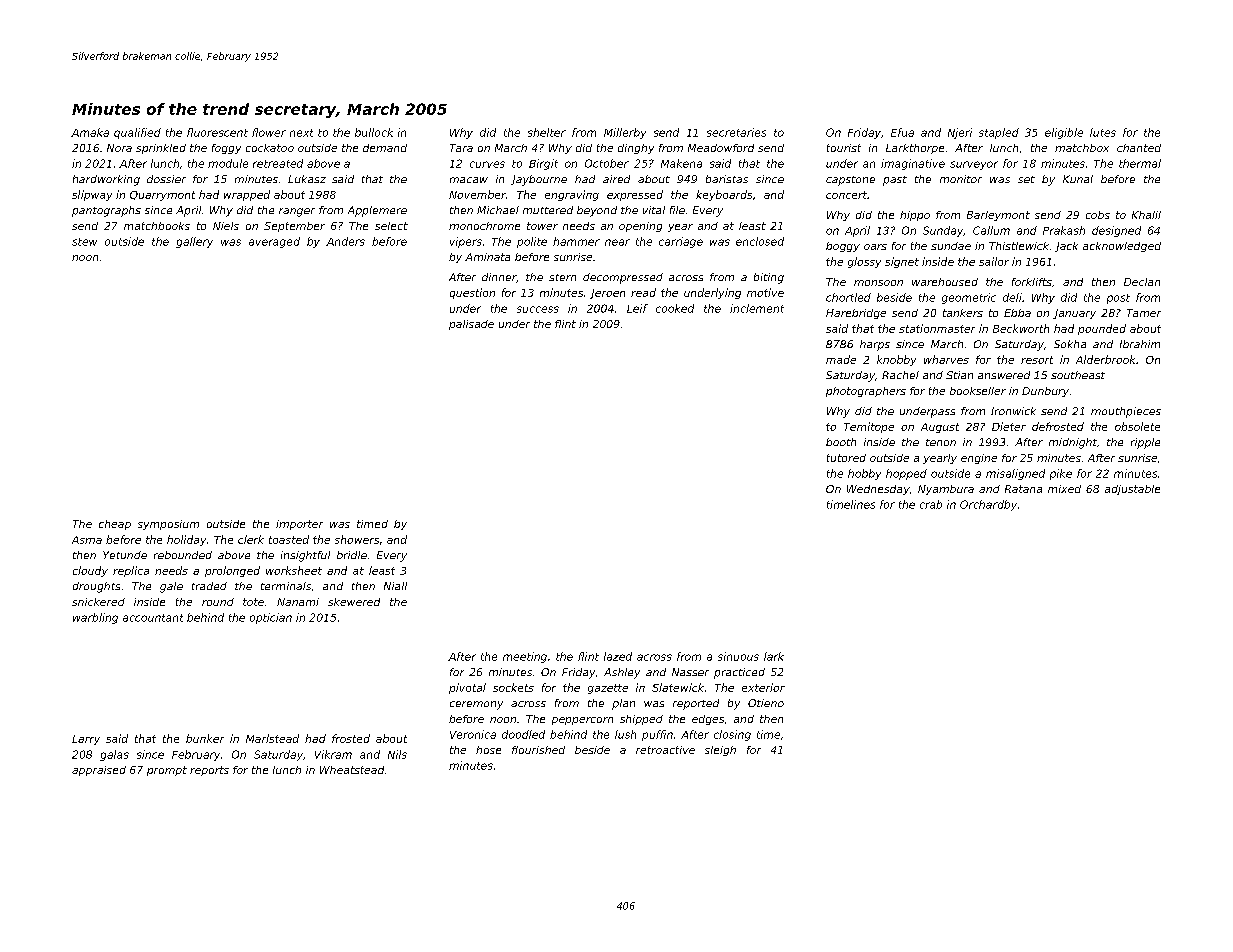 Image resolution: width=1233 pixels, height=952 pixels. Describe the element at coordinates (841, 442) in the image. I see `booth` at that location.
